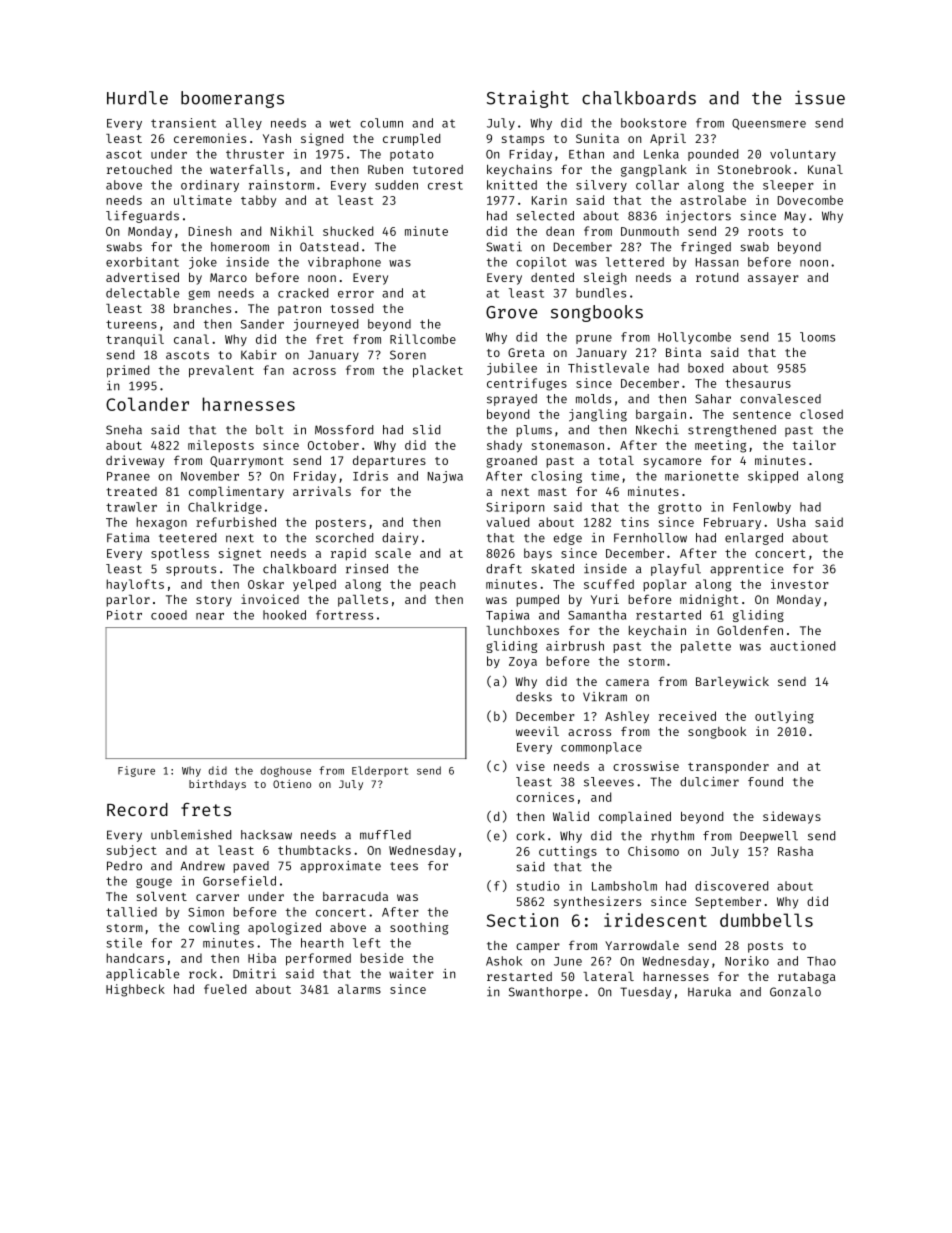 The image size is (952, 1233). I want to click on Figure, so click(136, 771).
